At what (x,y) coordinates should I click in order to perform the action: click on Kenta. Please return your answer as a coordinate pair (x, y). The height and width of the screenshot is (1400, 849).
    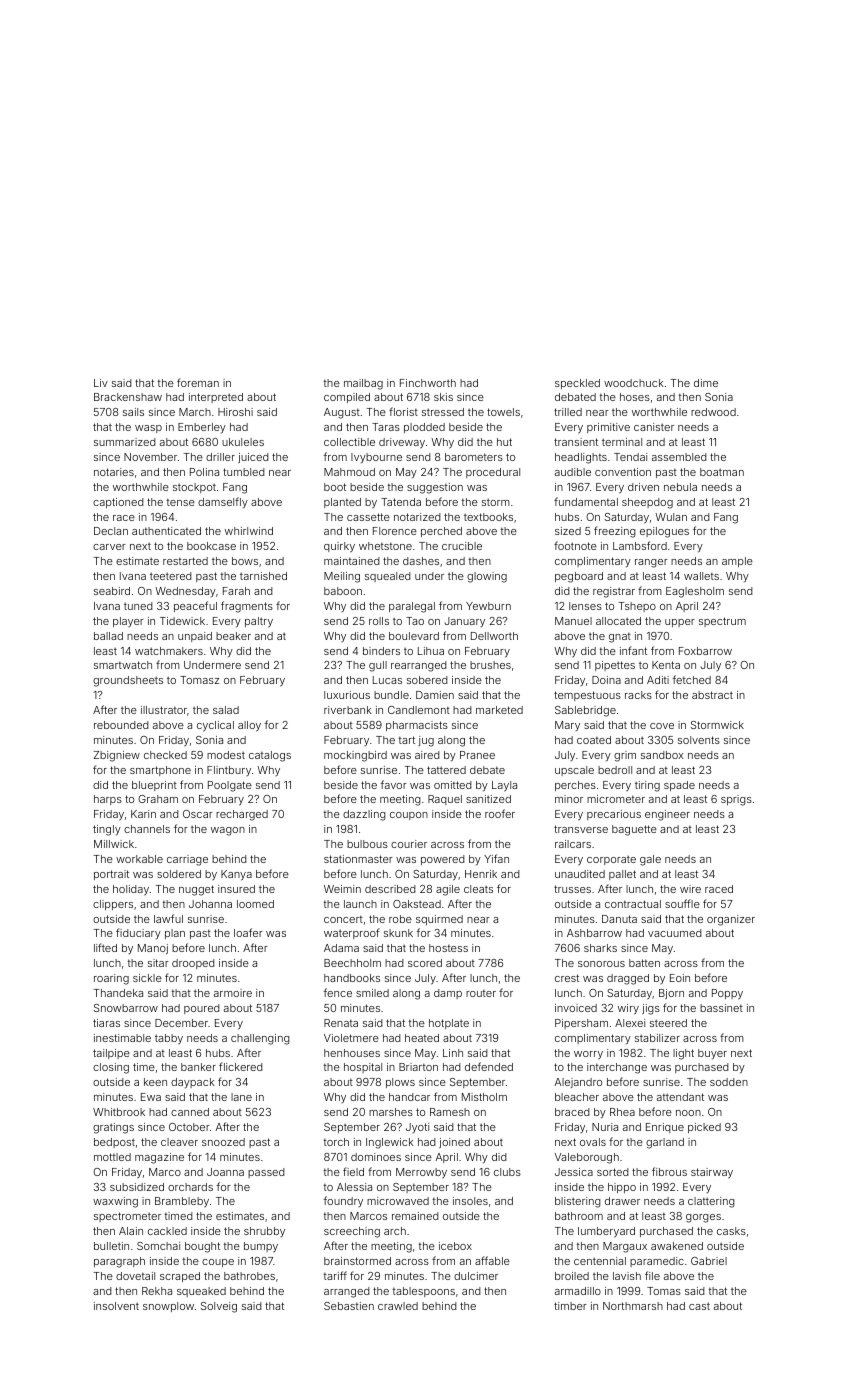
    Looking at the image, I should click on (666, 665).
